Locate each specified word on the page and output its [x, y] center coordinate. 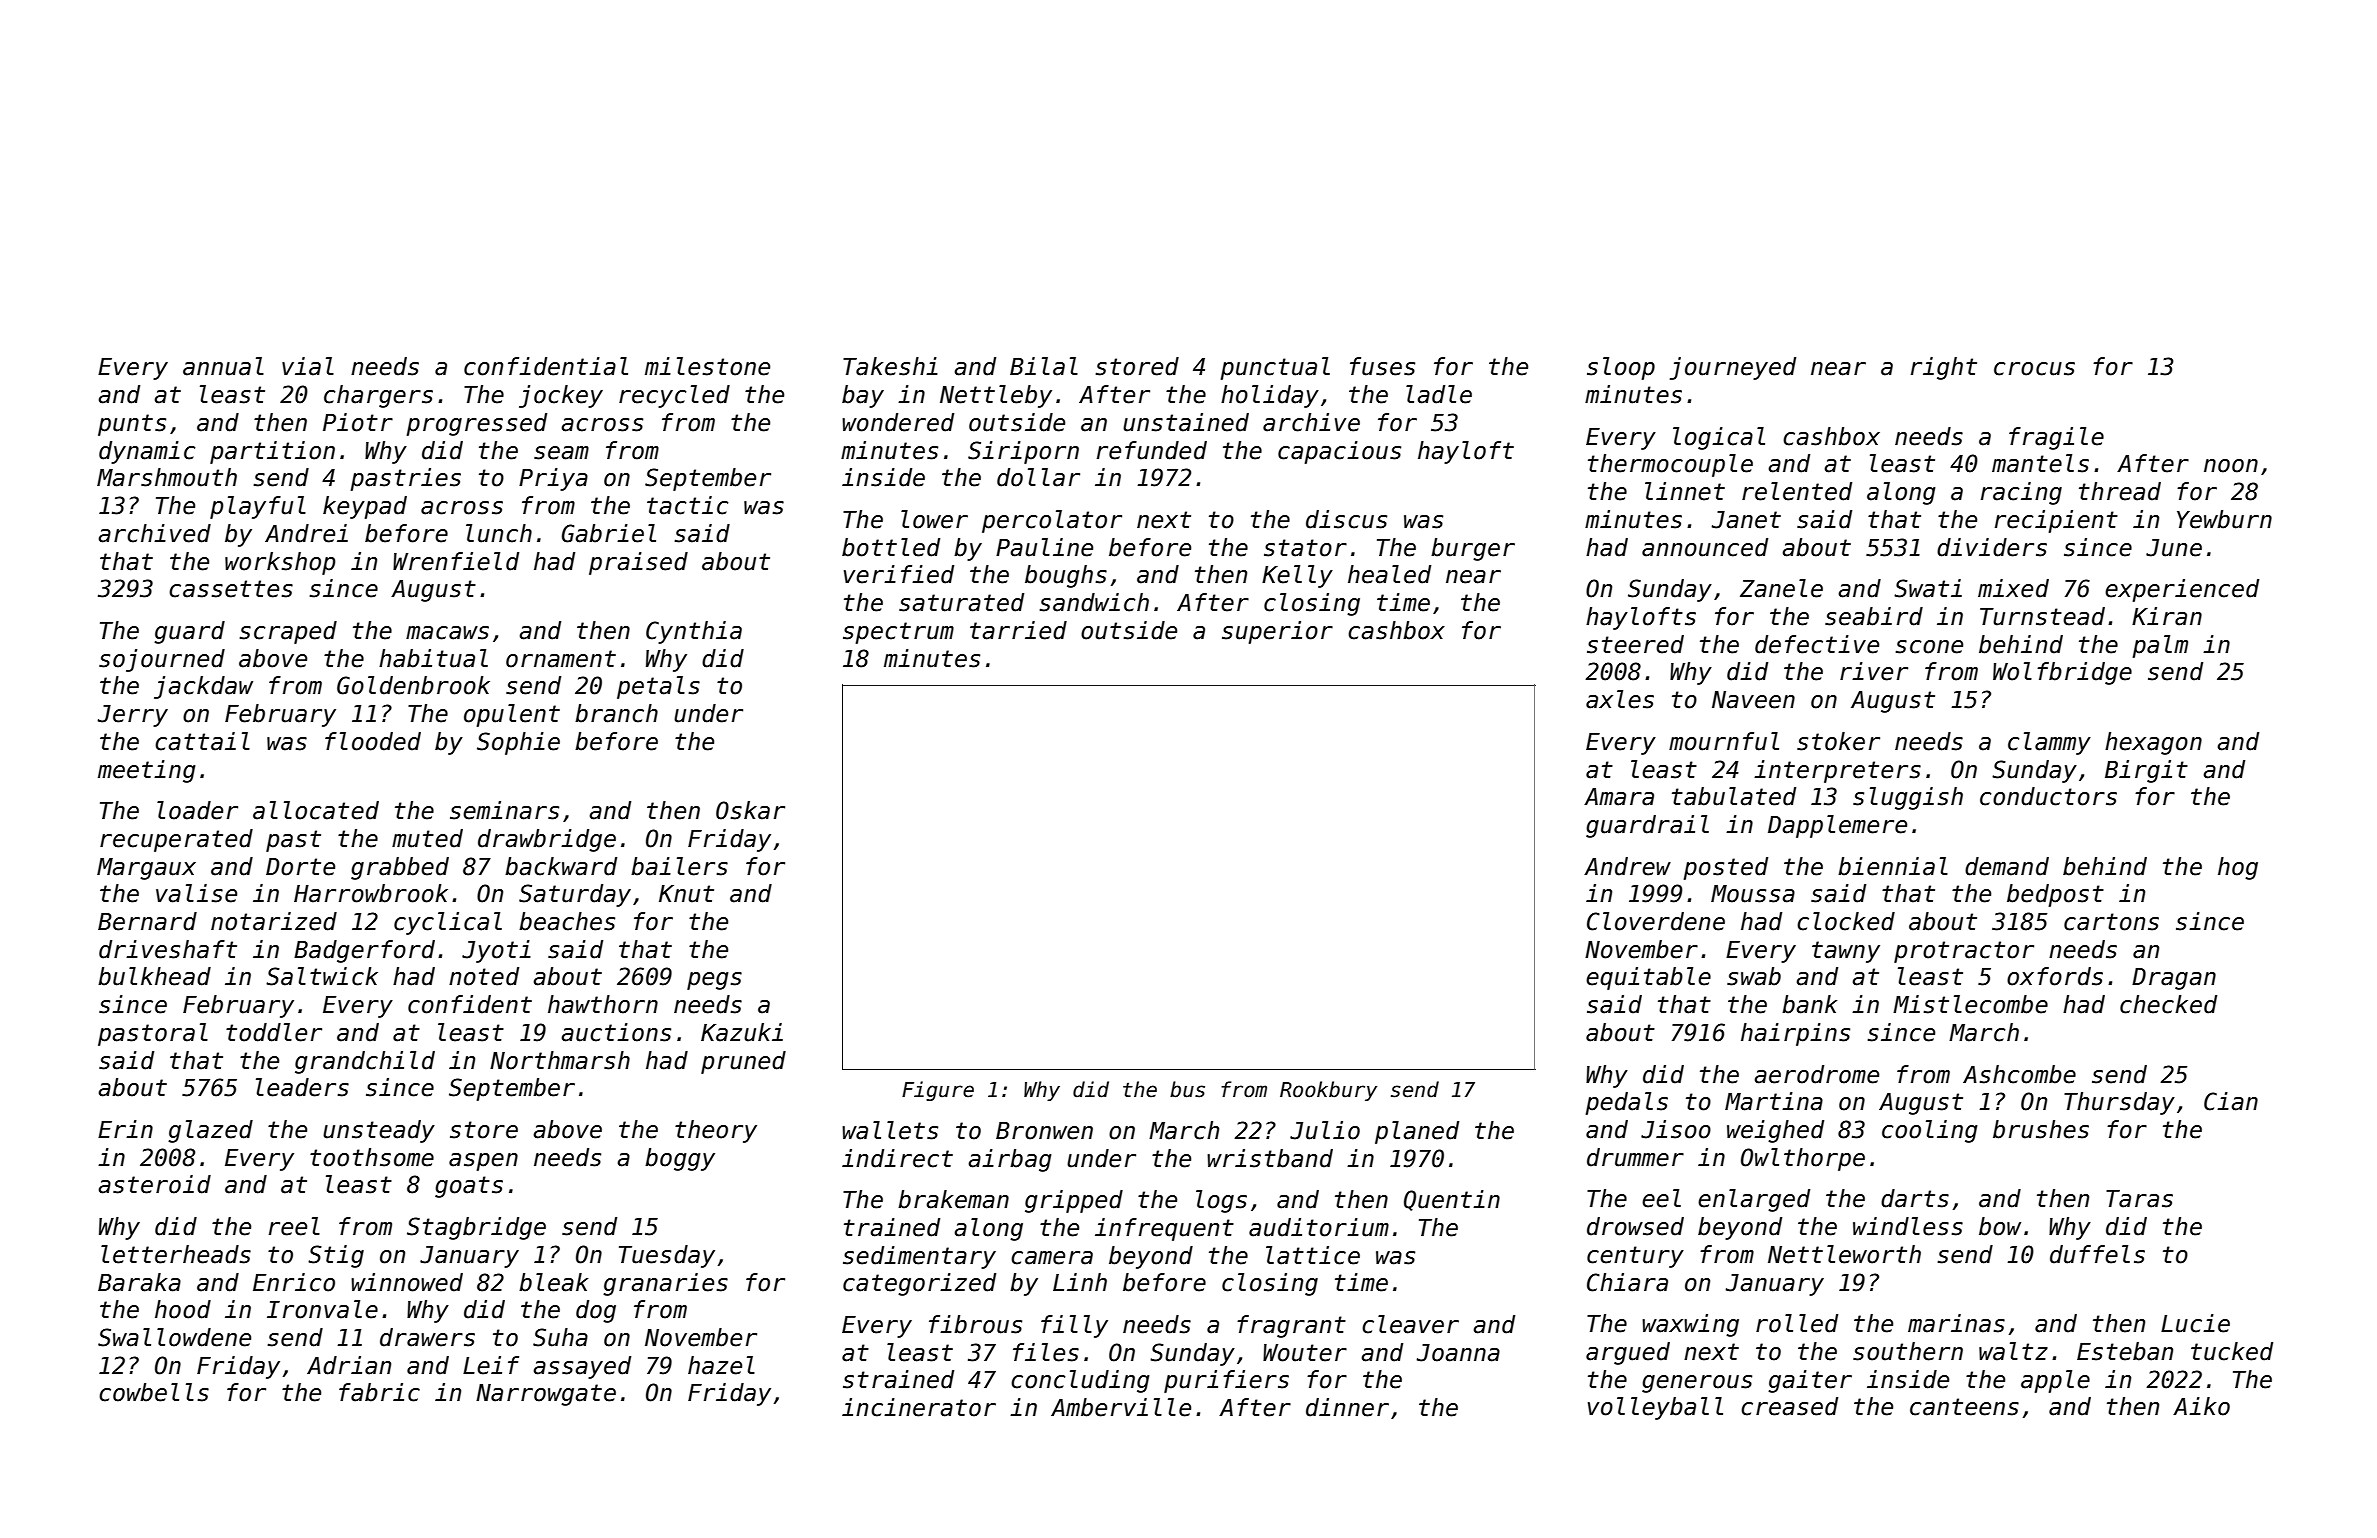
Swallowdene [174, 1337]
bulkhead [154, 976]
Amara [1619, 797]
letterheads [176, 1254]
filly [1074, 1326]
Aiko [2201, 1406]
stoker [1838, 741]
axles [1620, 699]
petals [658, 687]
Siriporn [1023, 452]
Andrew [1627, 866]
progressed [476, 424]
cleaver [1410, 1324]
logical [1719, 438]
